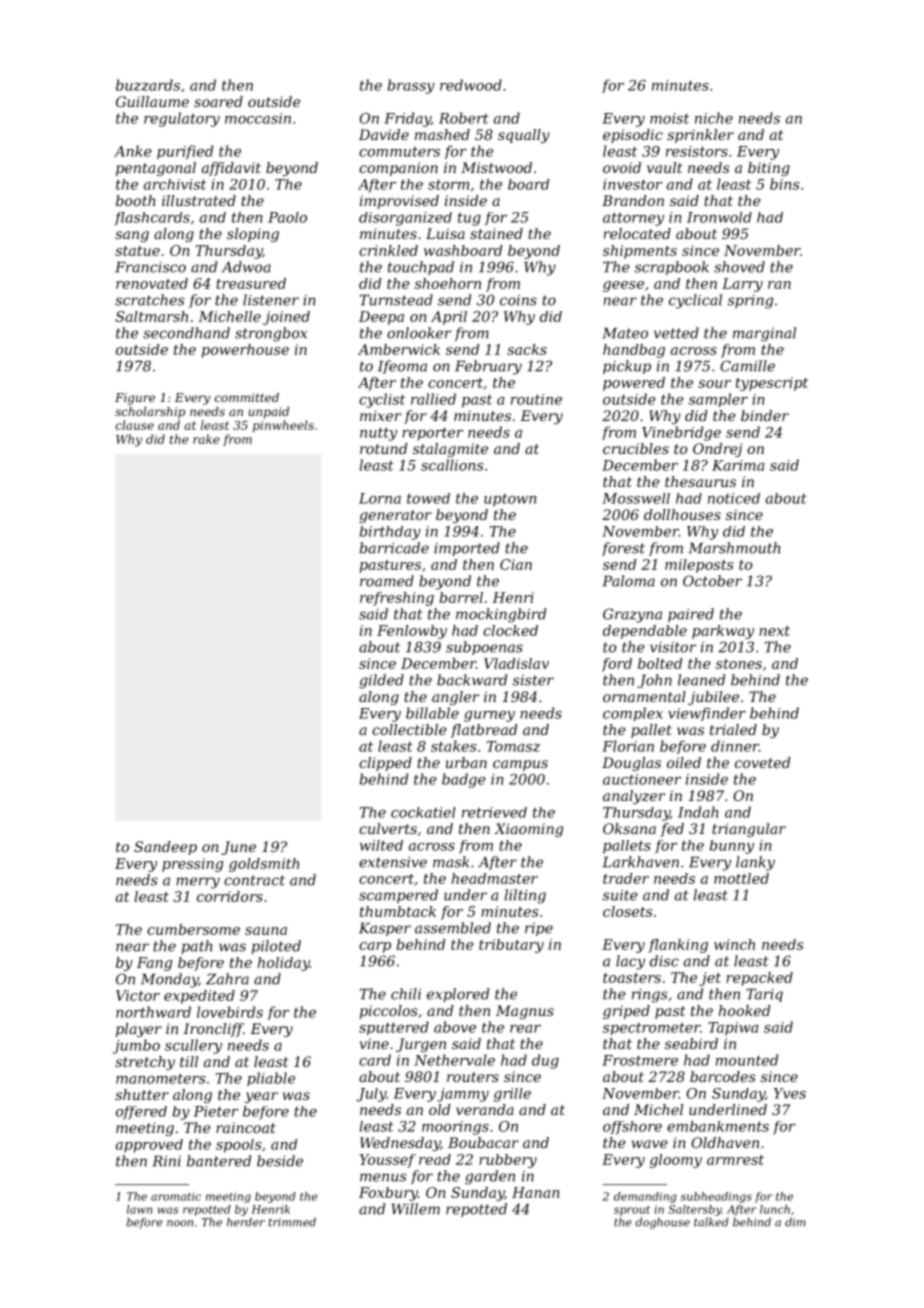 This image has width=924, height=1308. Describe the element at coordinates (148, 85) in the image. I see `buzzards` at that location.
